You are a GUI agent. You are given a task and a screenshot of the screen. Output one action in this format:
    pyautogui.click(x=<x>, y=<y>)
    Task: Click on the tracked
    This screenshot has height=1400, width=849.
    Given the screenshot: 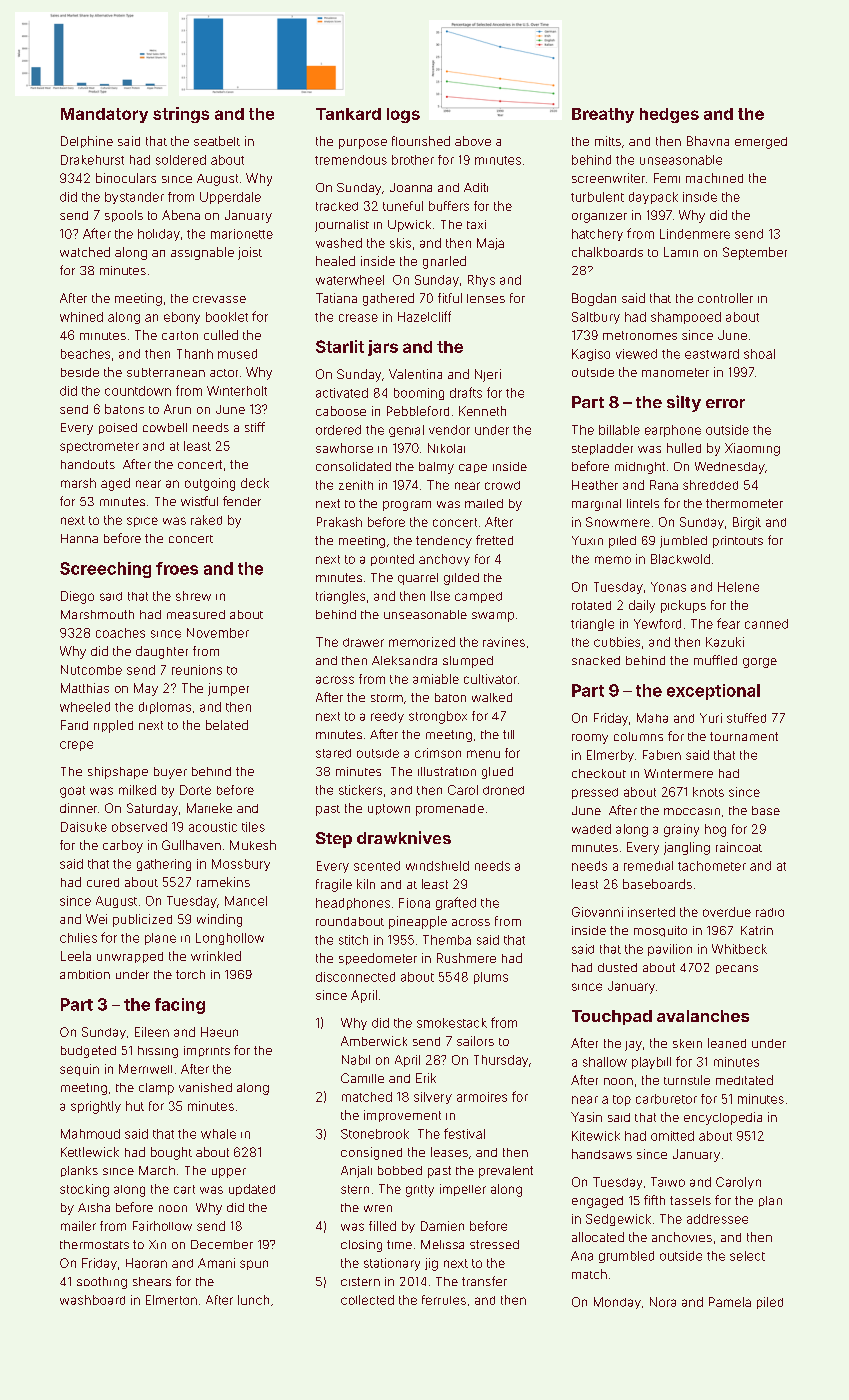 What is the action you would take?
    pyautogui.click(x=337, y=206)
